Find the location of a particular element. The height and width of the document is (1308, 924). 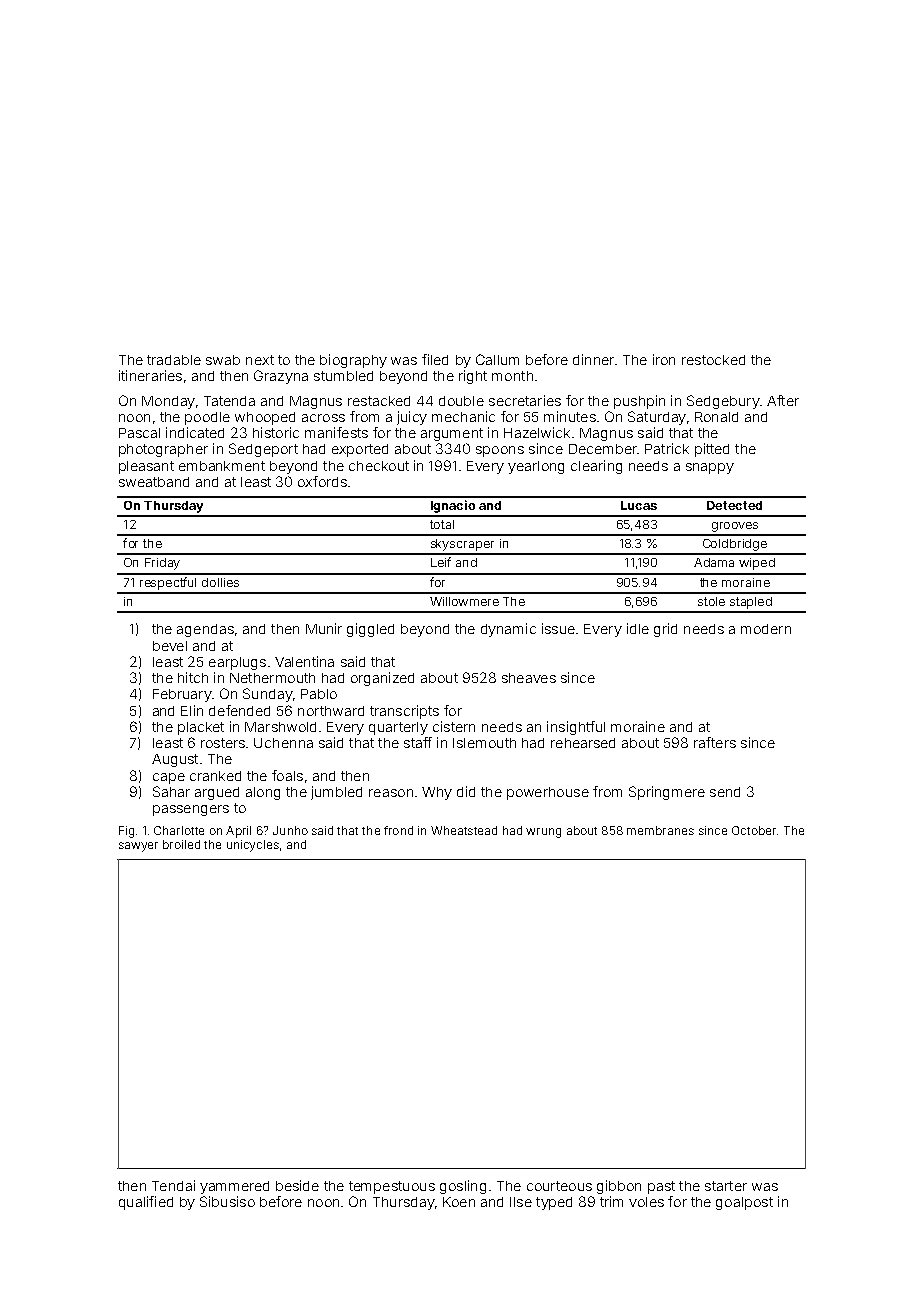

filed is located at coordinates (435, 359).
